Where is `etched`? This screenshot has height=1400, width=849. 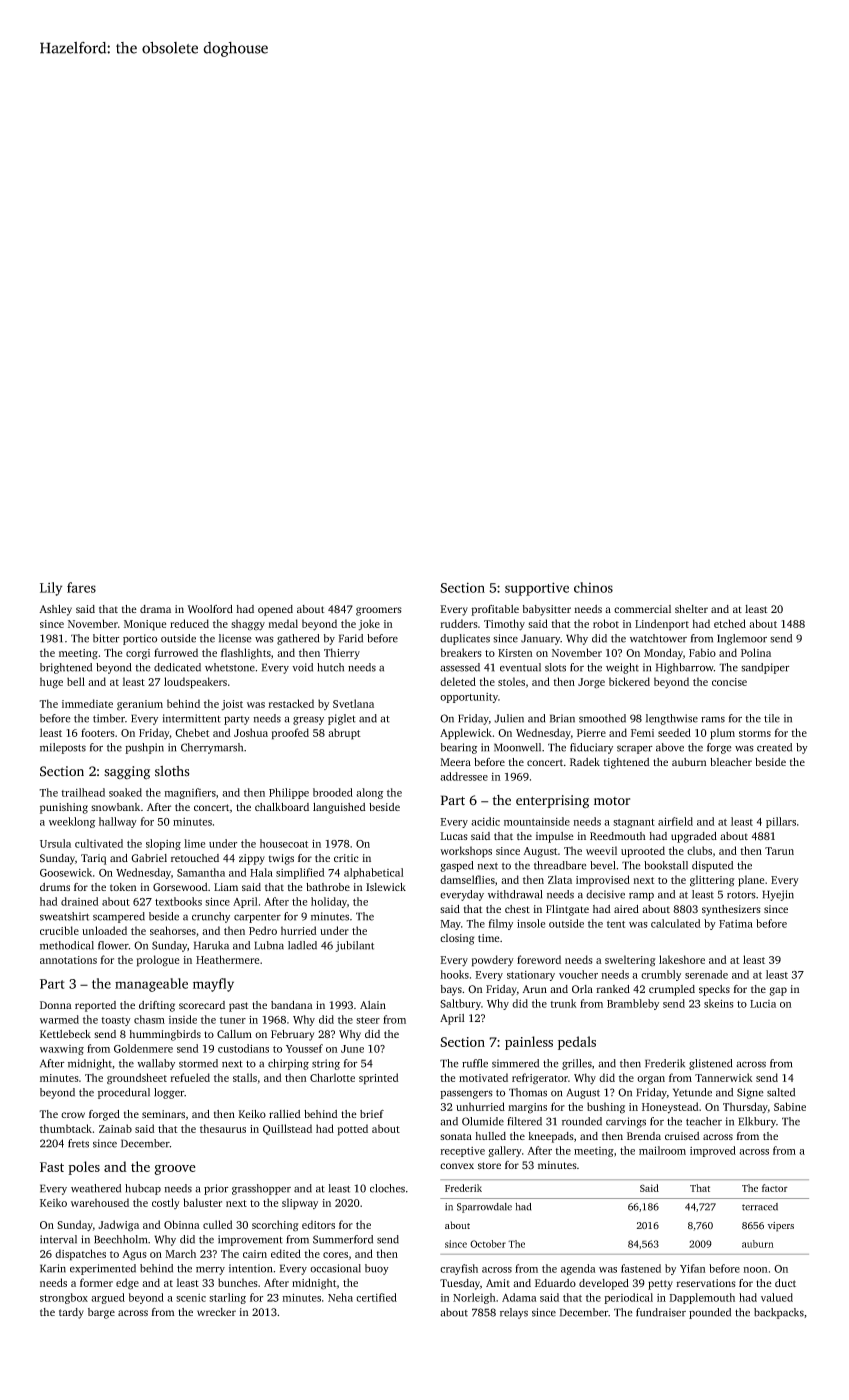
etched is located at coordinates (730, 623).
